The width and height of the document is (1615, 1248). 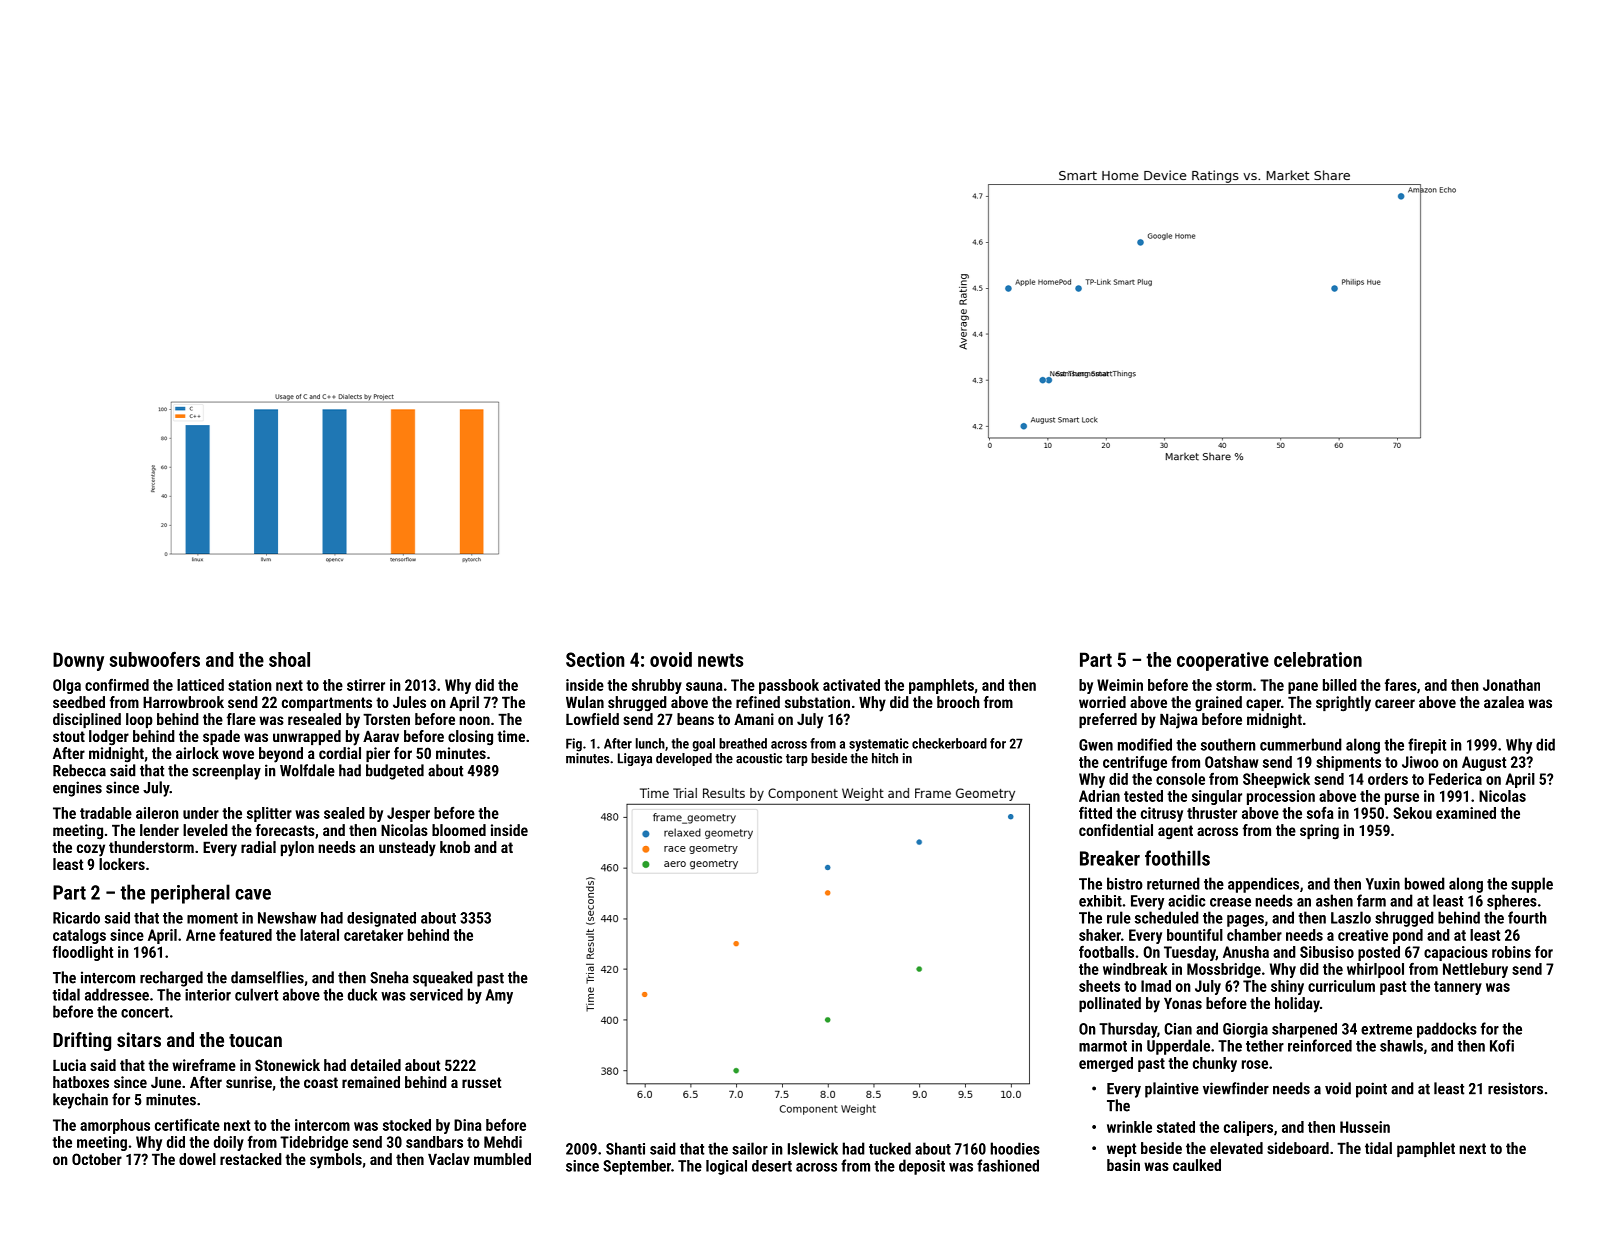 I want to click on celebration, so click(x=1318, y=659).
